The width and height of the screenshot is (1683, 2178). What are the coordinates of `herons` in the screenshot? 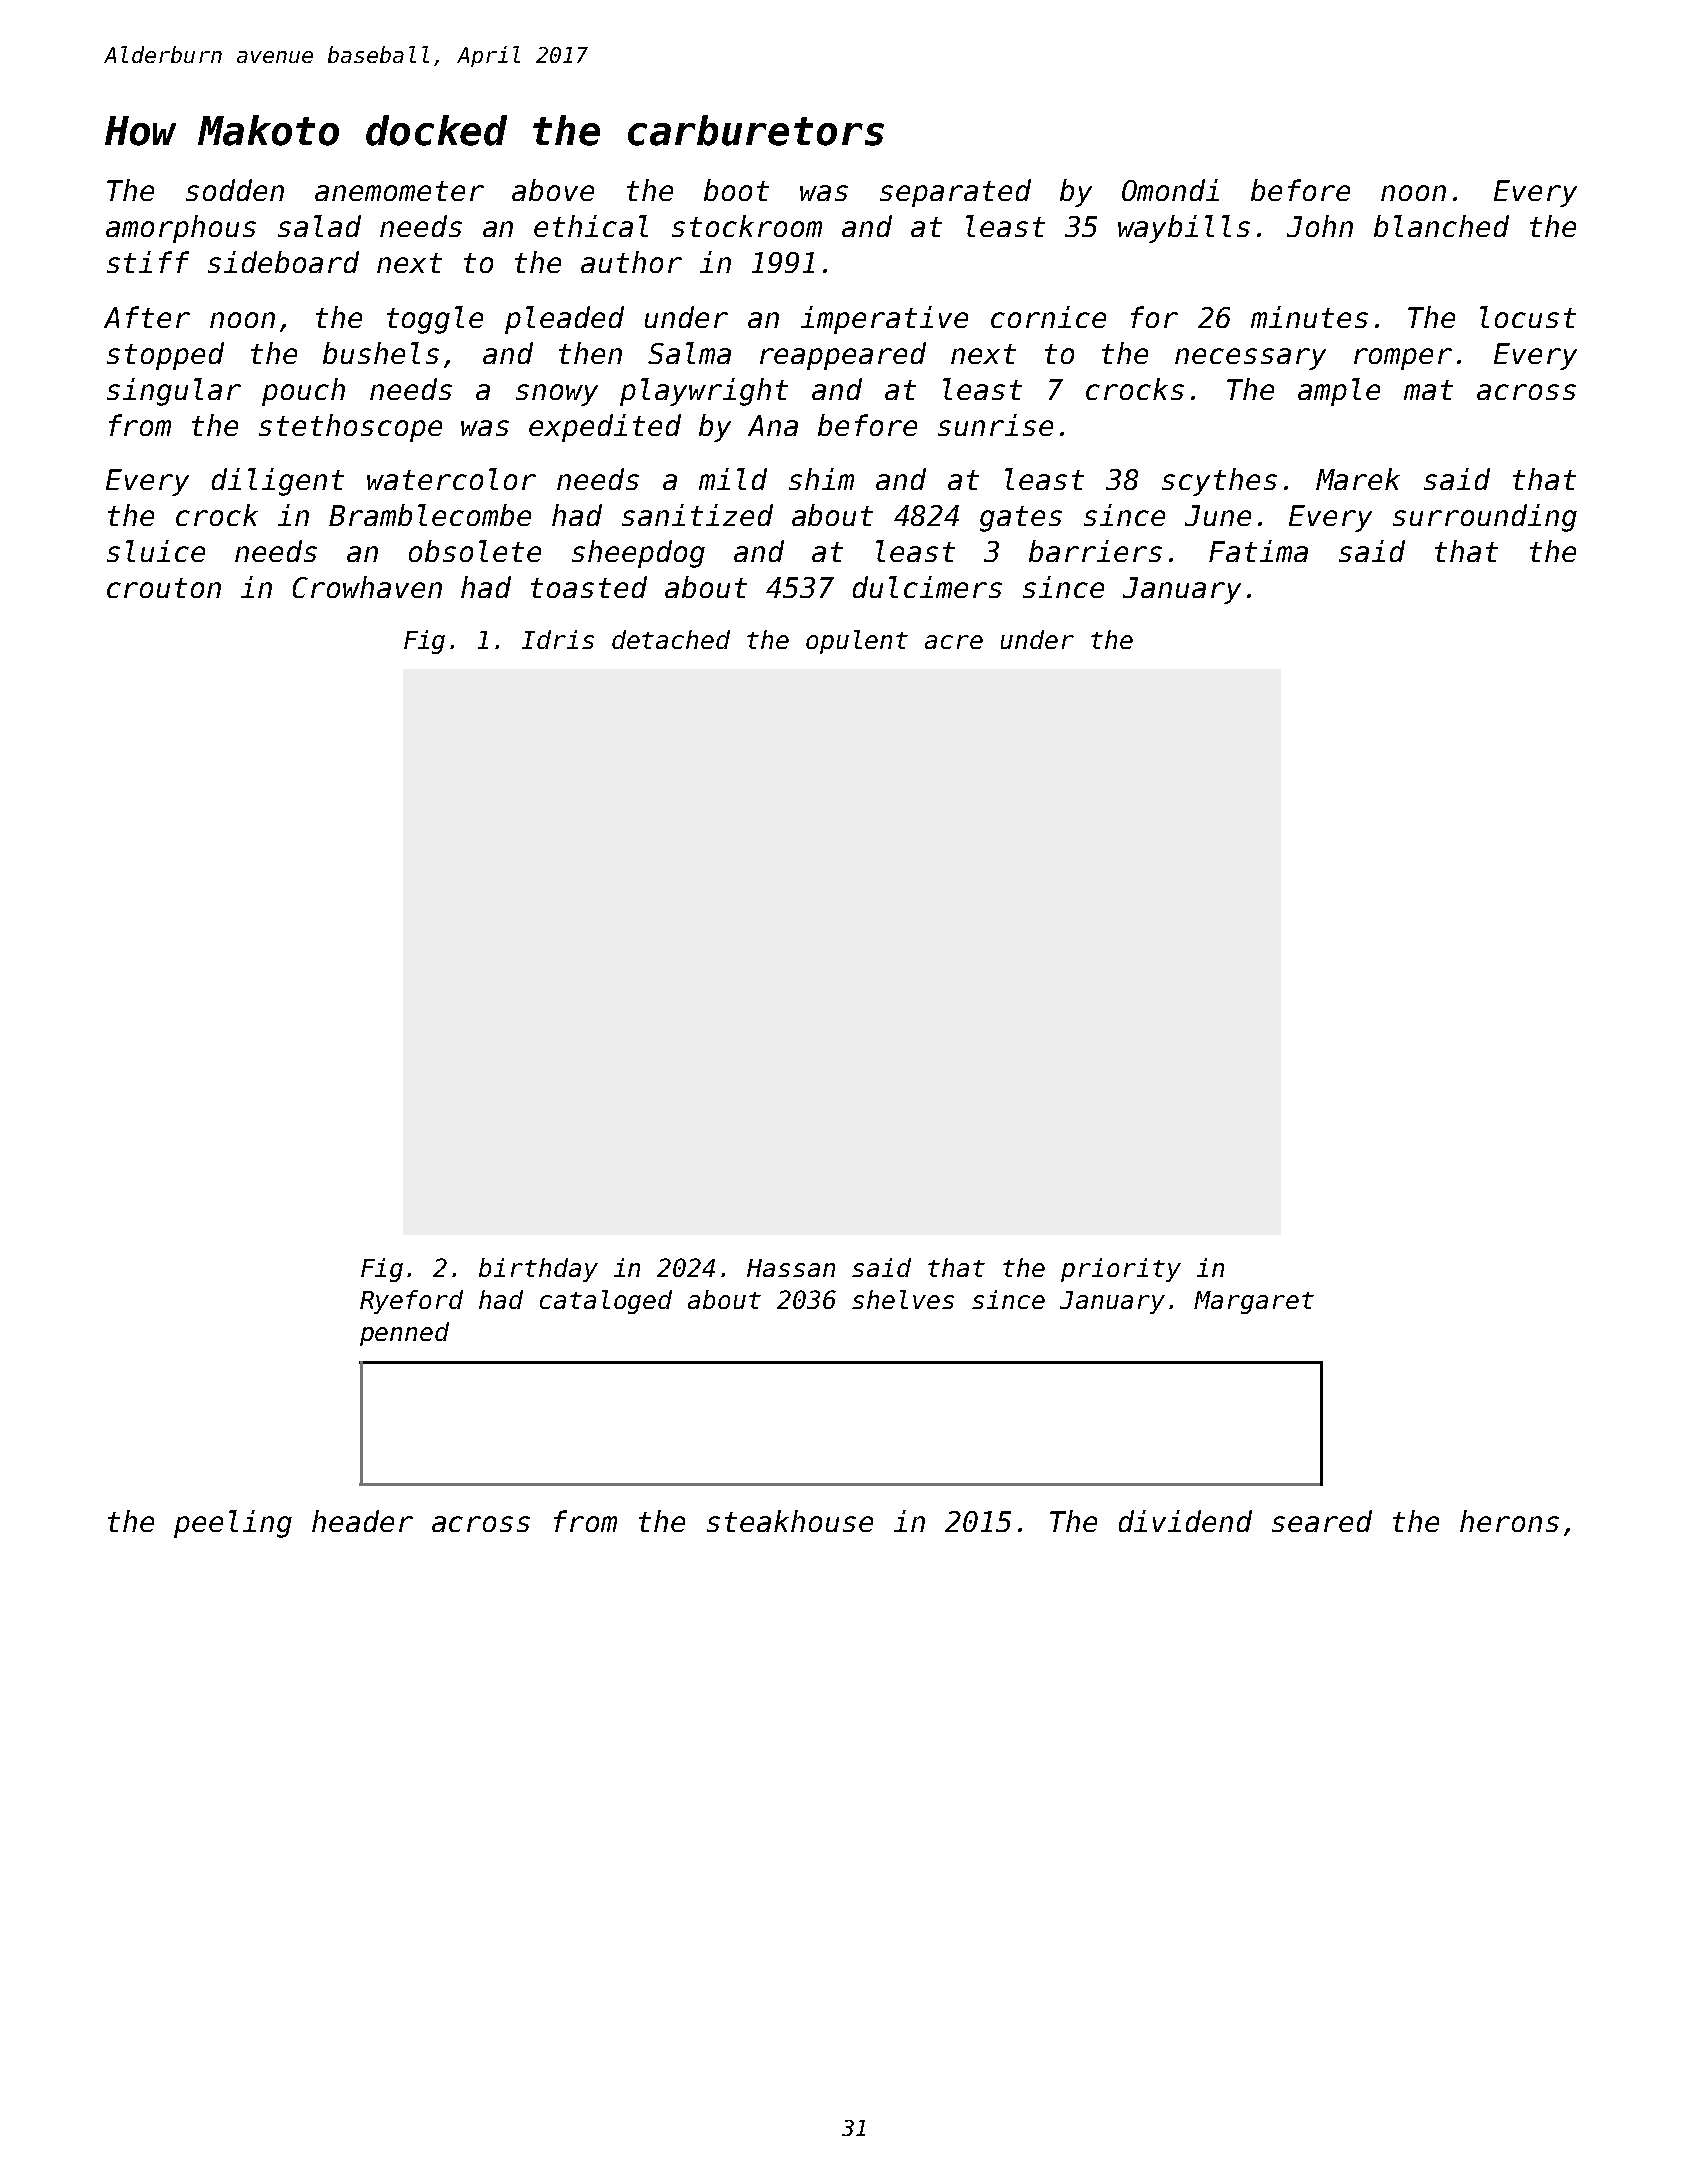 It's located at (1509, 1521).
